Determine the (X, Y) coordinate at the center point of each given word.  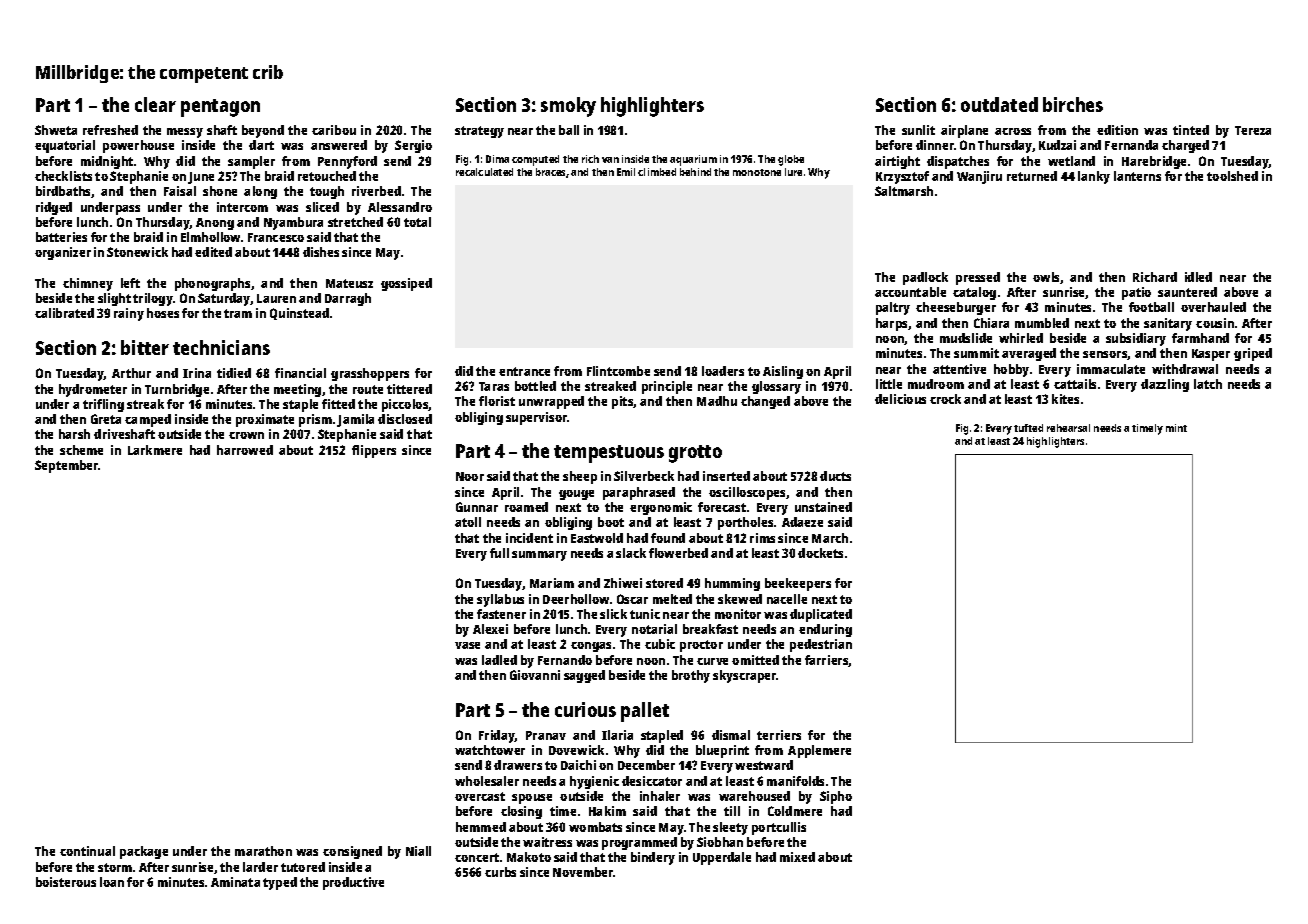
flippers (374, 451)
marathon (263, 851)
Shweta (56, 130)
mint (1176, 428)
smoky (568, 107)
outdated (999, 104)
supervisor (536, 418)
